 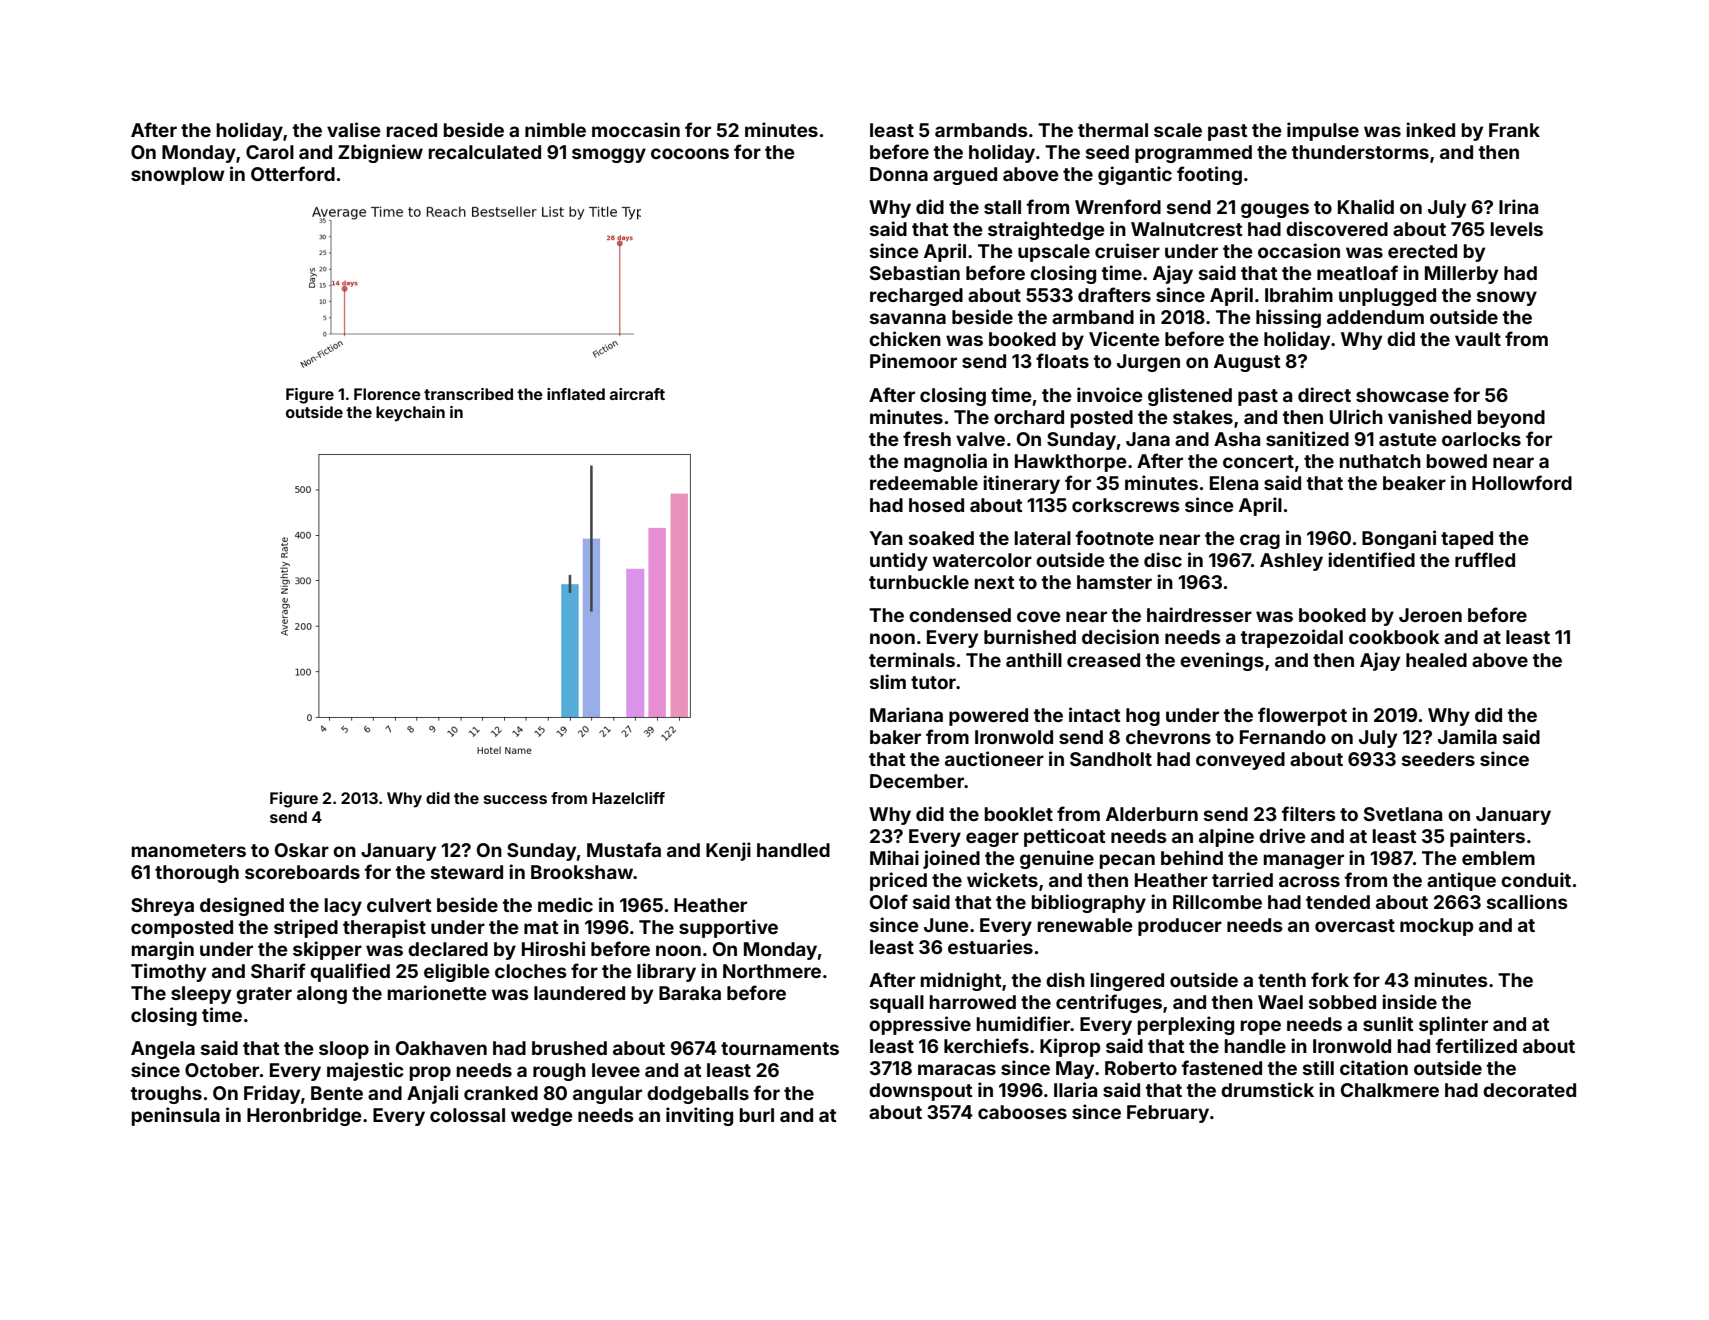 What do you see at coordinates (327, 950) in the page?
I see `skipper` at bounding box center [327, 950].
